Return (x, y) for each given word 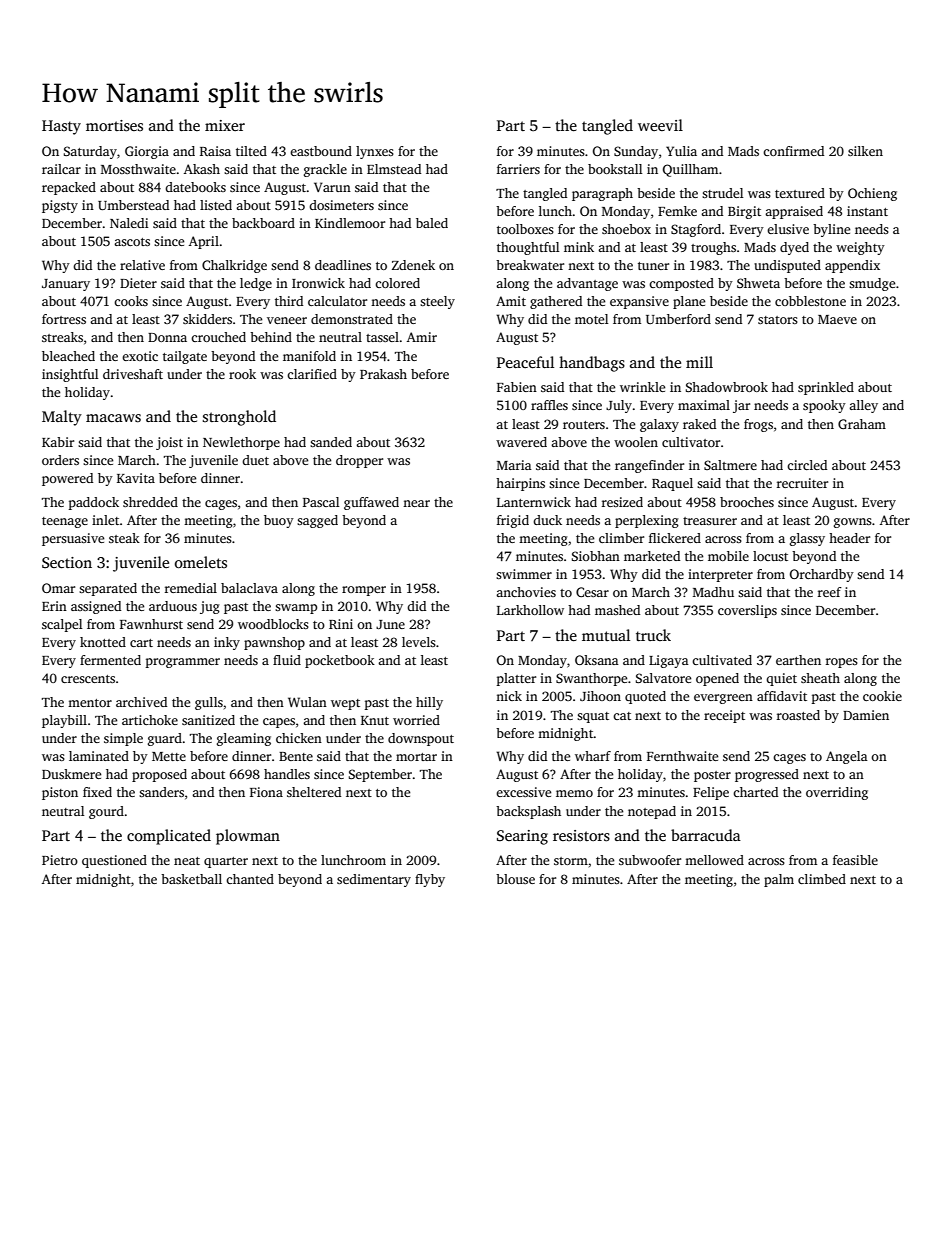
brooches (747, 502)
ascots (132, 242)
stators (778, 320)
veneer (287, 320)
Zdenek (413, 265)
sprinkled (826, 388)
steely (437, 302)
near (416, 503)
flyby (430, 880)
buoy (279, 521)
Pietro (60, 860)
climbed (822, 879)
